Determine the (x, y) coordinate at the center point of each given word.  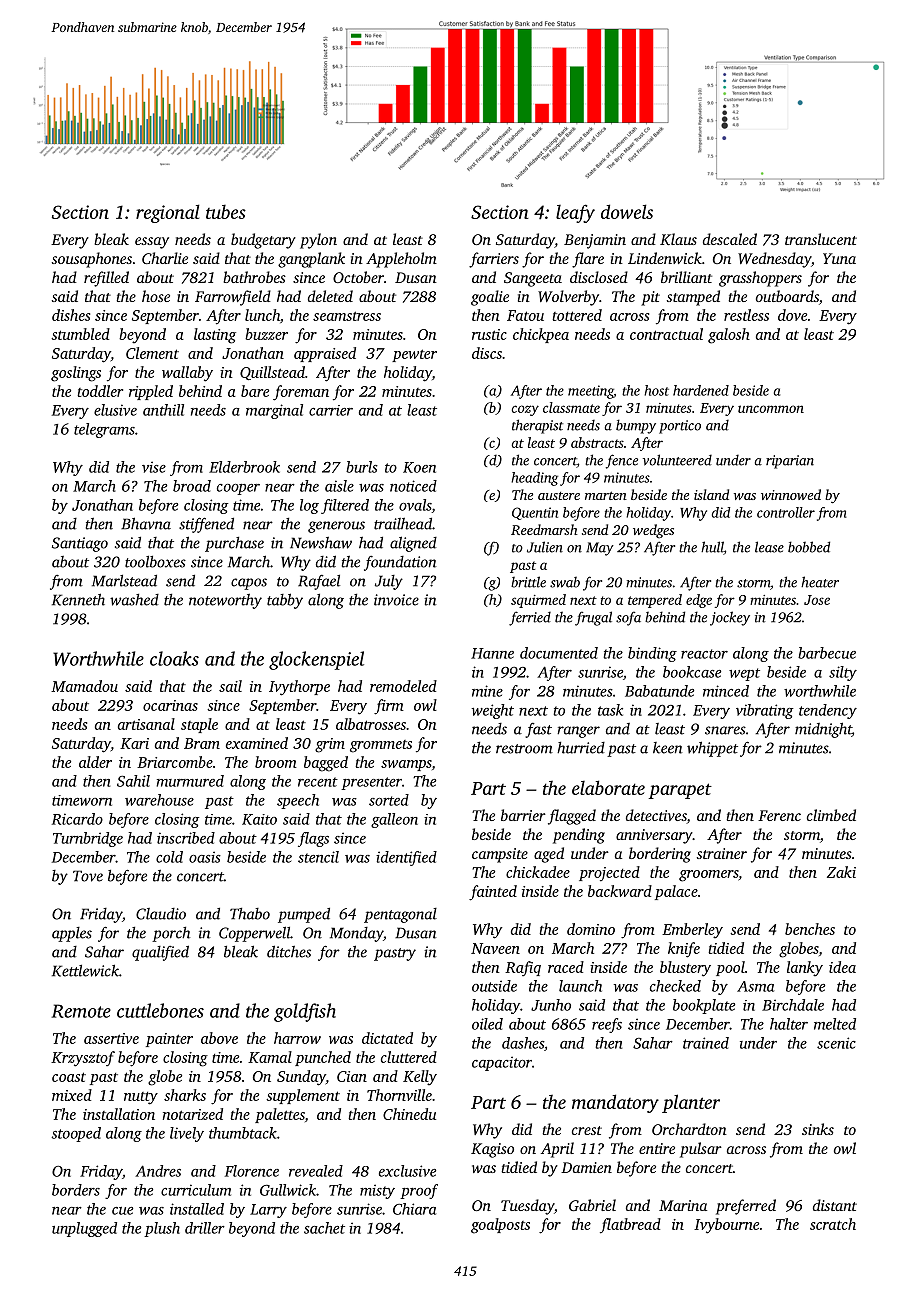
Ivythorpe (299, 688)
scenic (836, 1043)
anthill (163, 410)
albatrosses (371, 724)
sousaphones (92, 260)
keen (668, 748)
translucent (821, 239)
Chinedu (409, 1114)
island (711, 494)
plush (162, 1229)
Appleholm (401, 260)
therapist (537, 426)
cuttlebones (160, 1010)
